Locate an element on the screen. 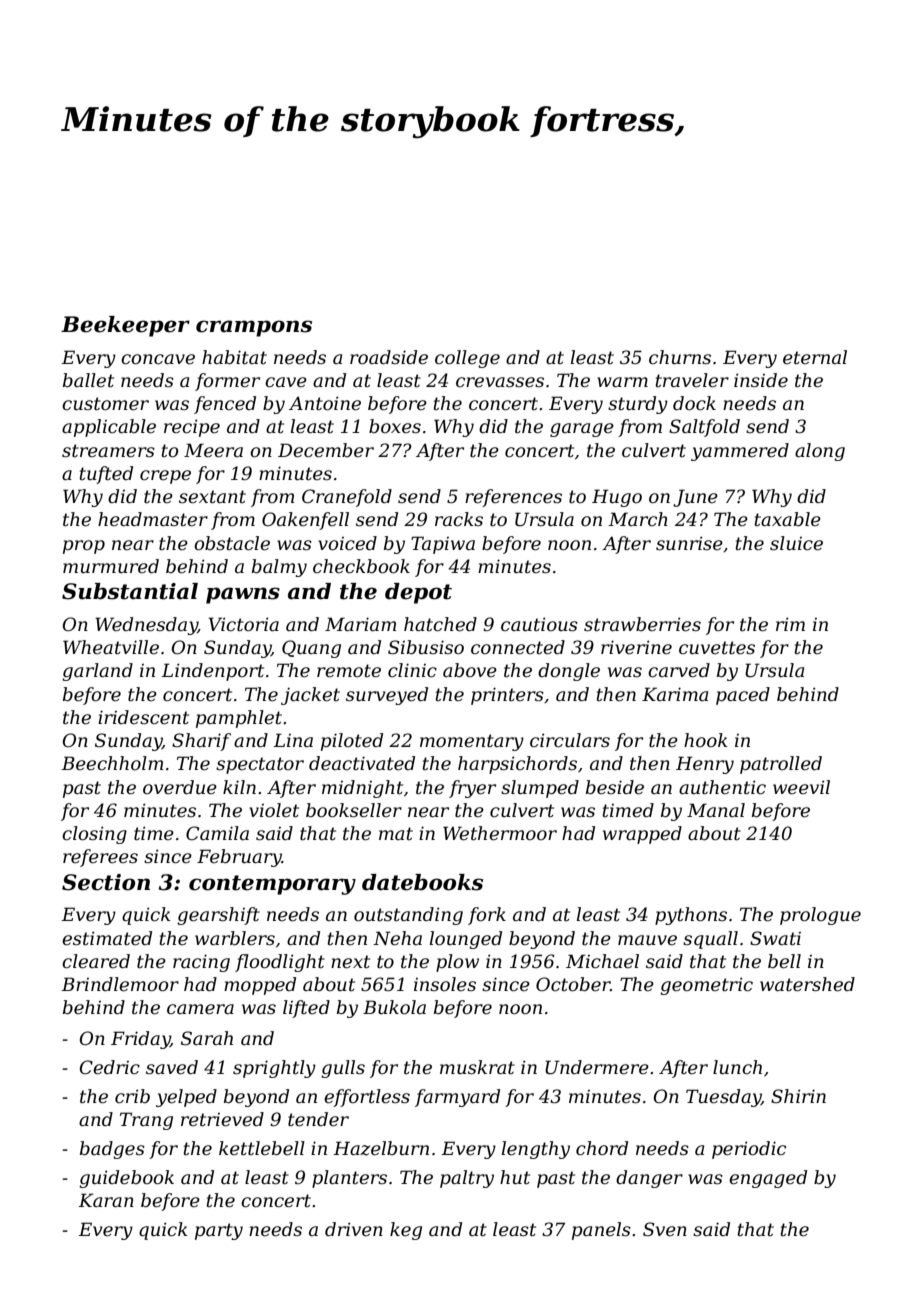  crampons is located at coordinates (254, 328).
